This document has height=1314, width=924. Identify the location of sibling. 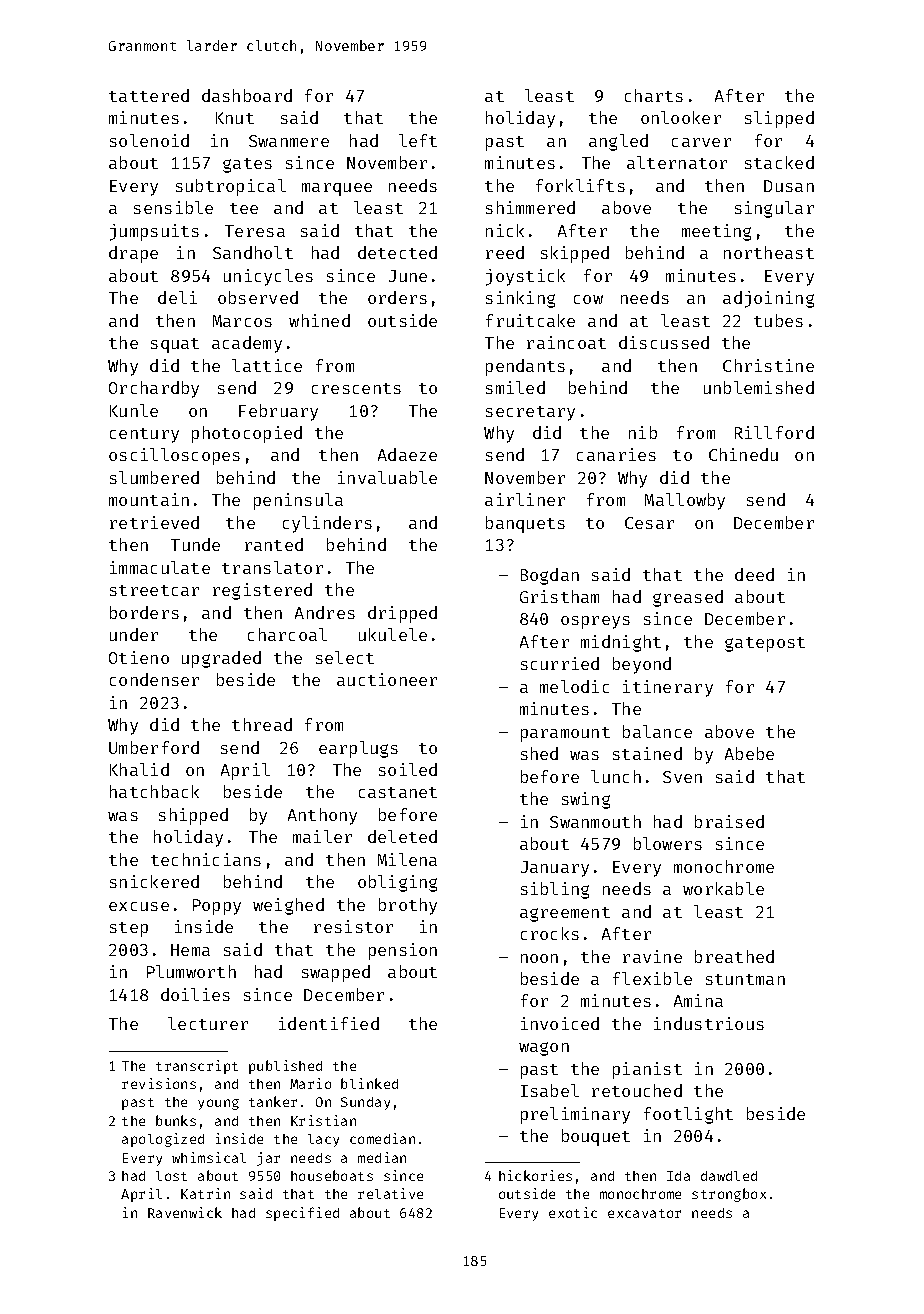
(555, 890).
